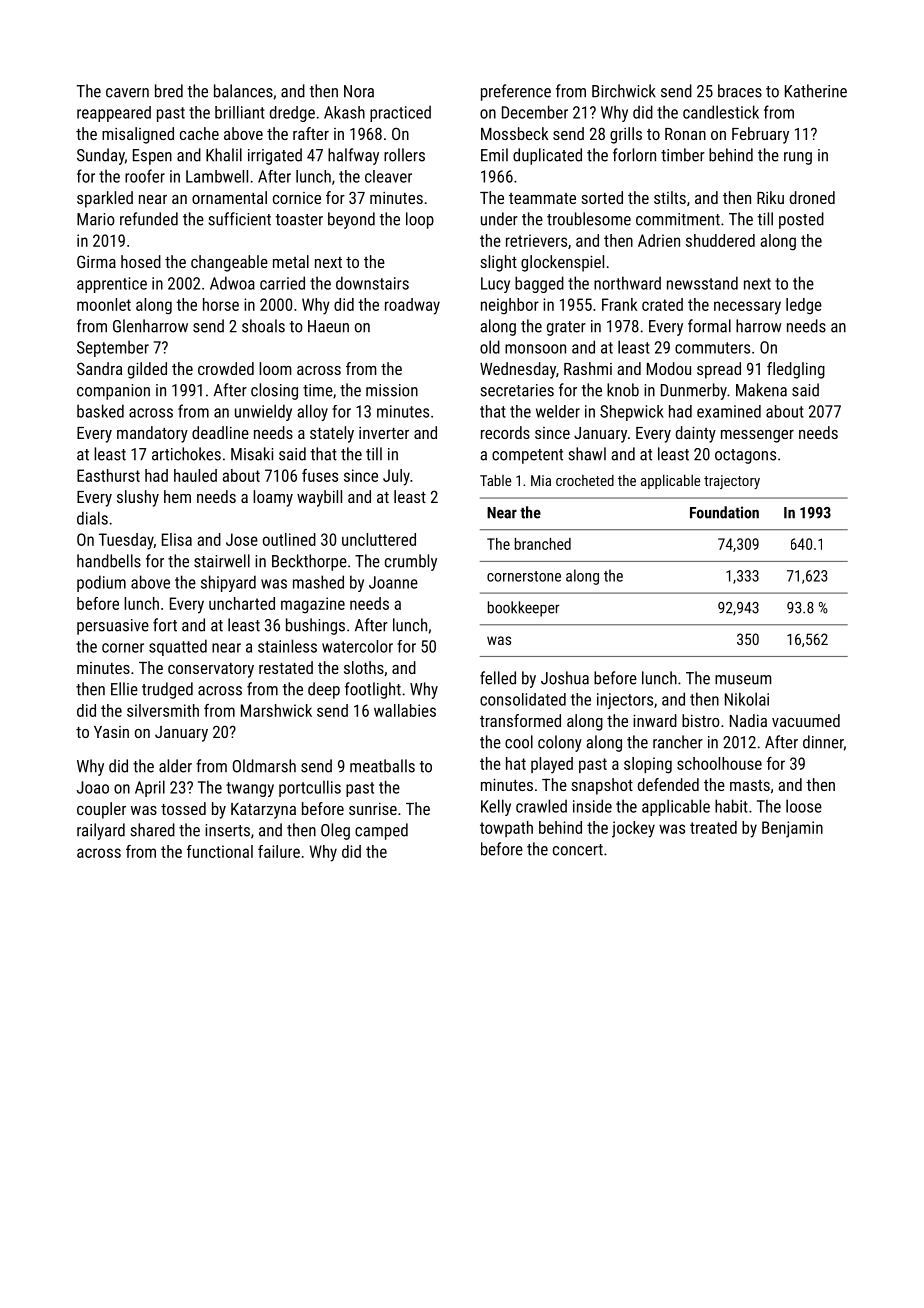 The width and height of the document is (924, 1308). What do you see at coordinates (114, 114) in the document?
I see `reappeared` at bounding box center [114, 114].
